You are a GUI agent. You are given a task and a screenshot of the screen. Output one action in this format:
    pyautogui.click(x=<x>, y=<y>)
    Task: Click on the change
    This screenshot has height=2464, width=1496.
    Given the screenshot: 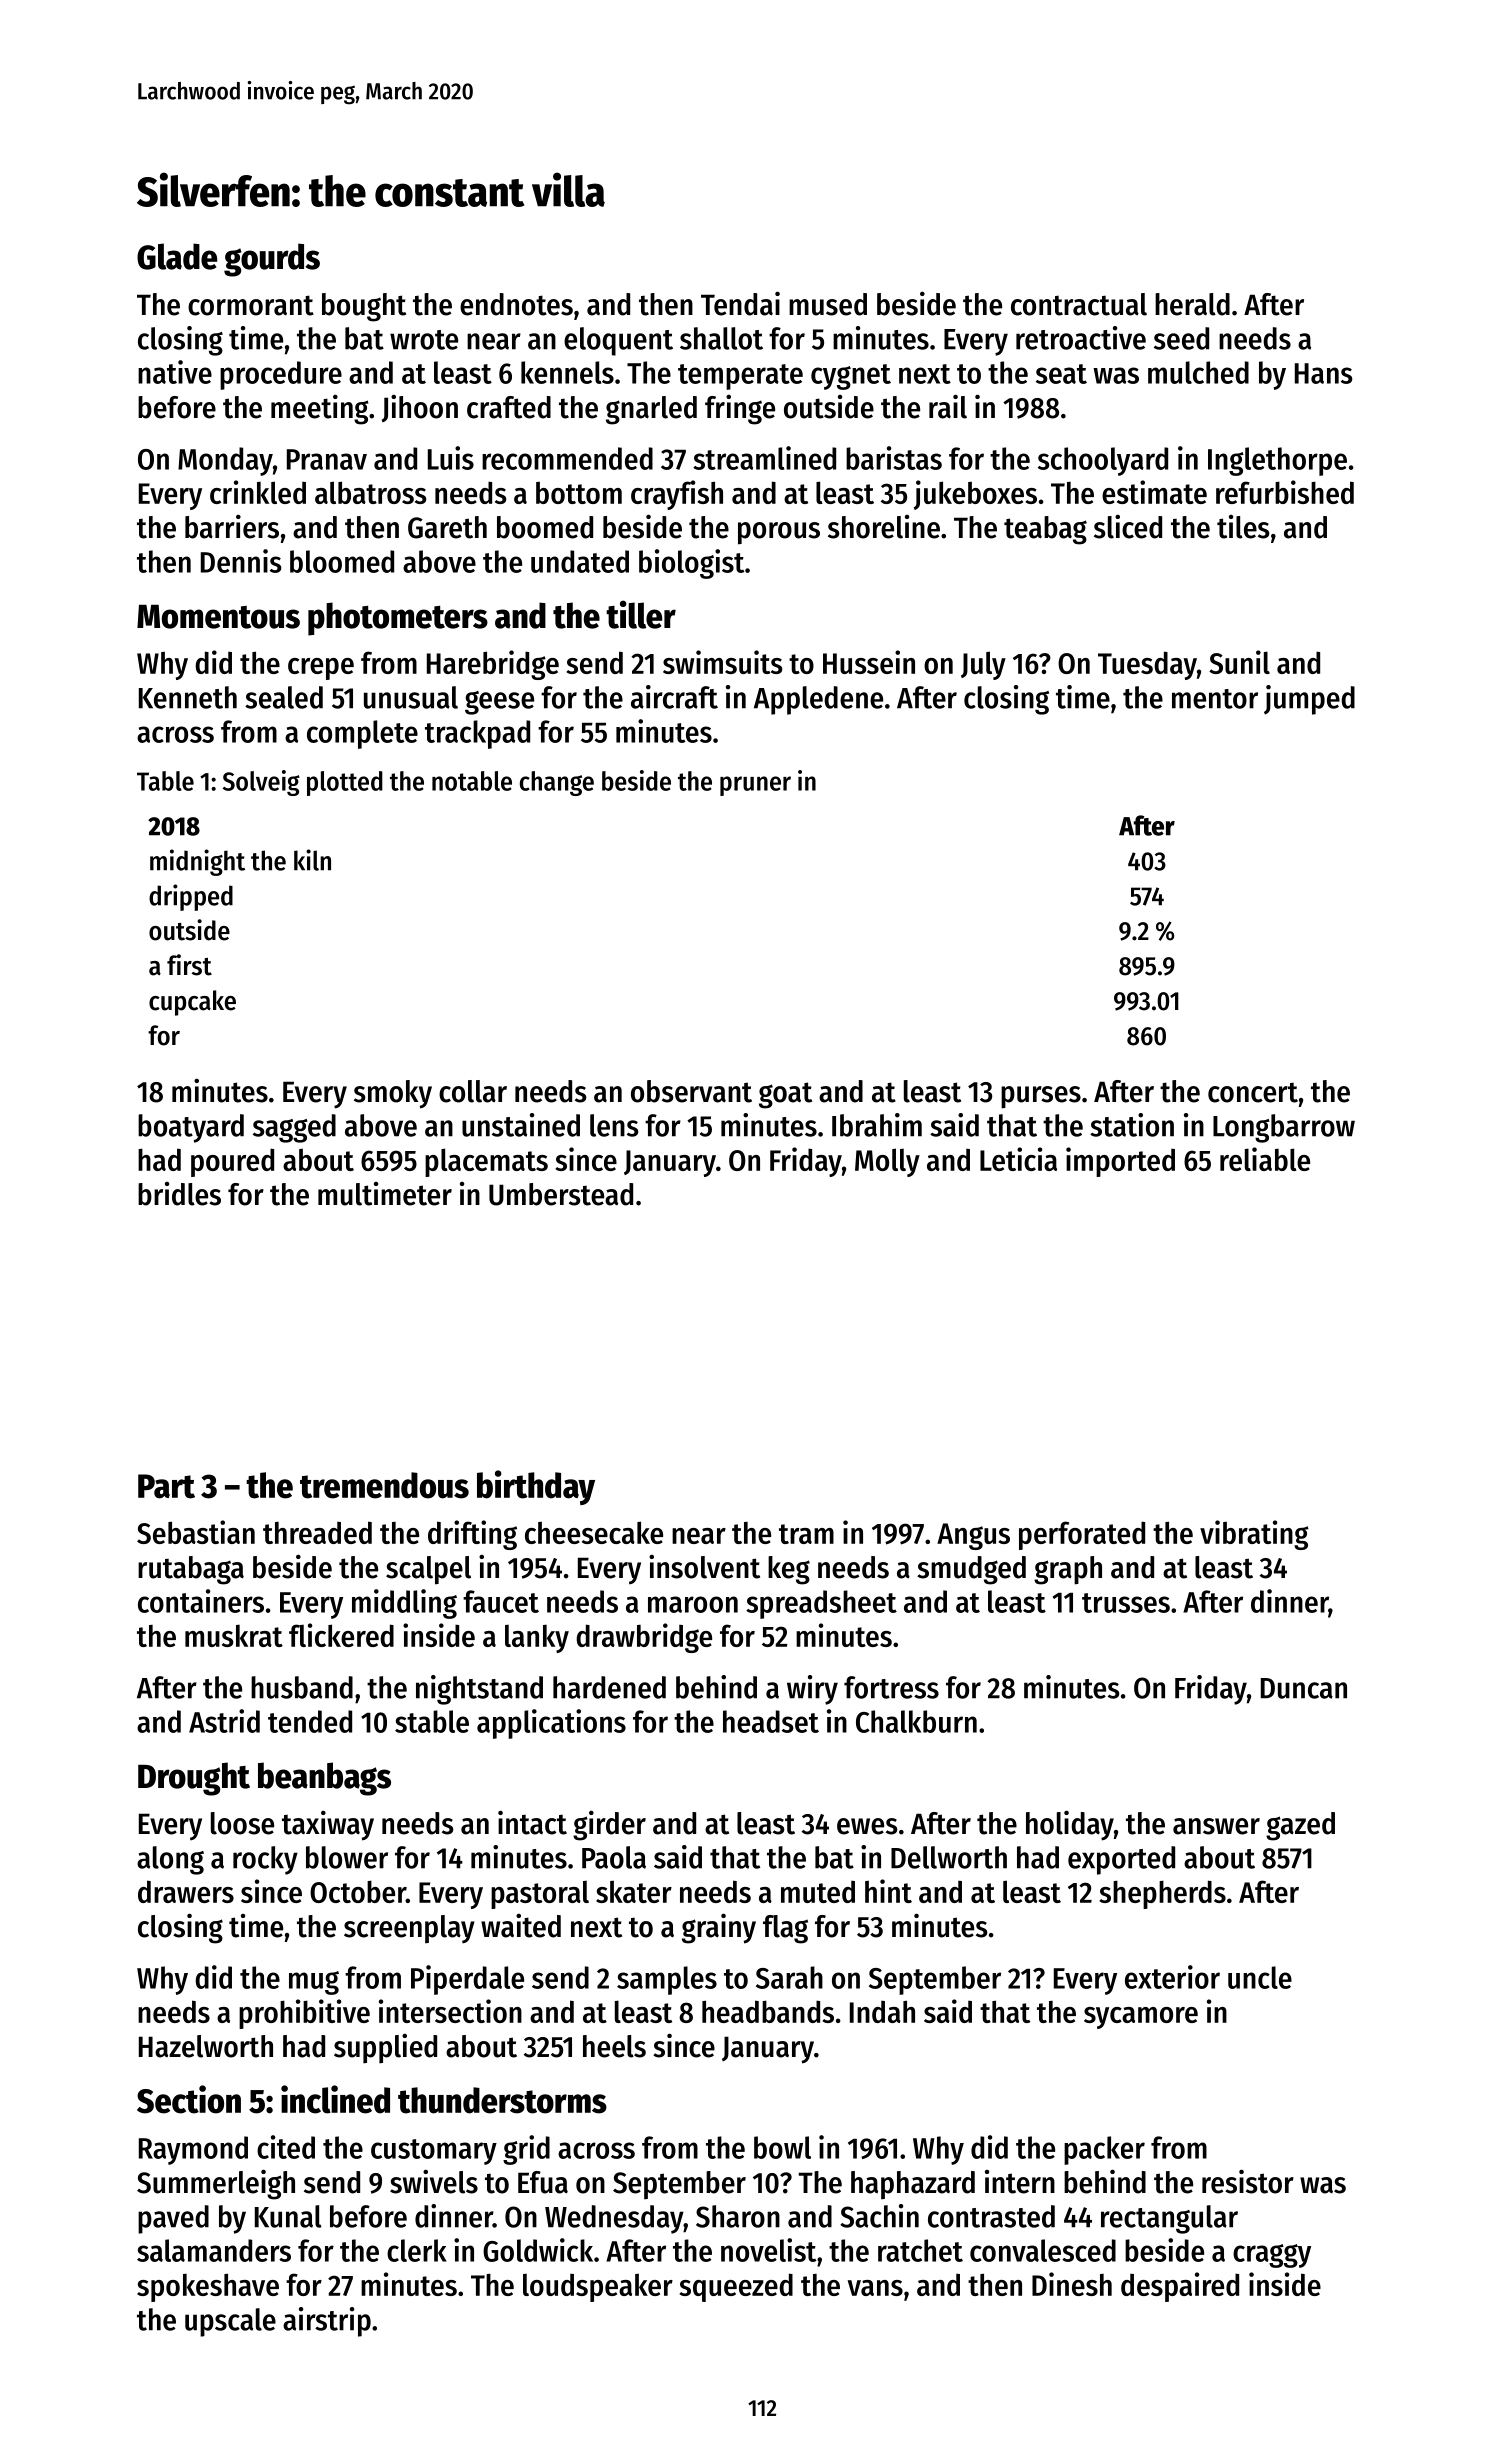 What is the action you would take?
    pyautogui.click(x=557, y=783)
